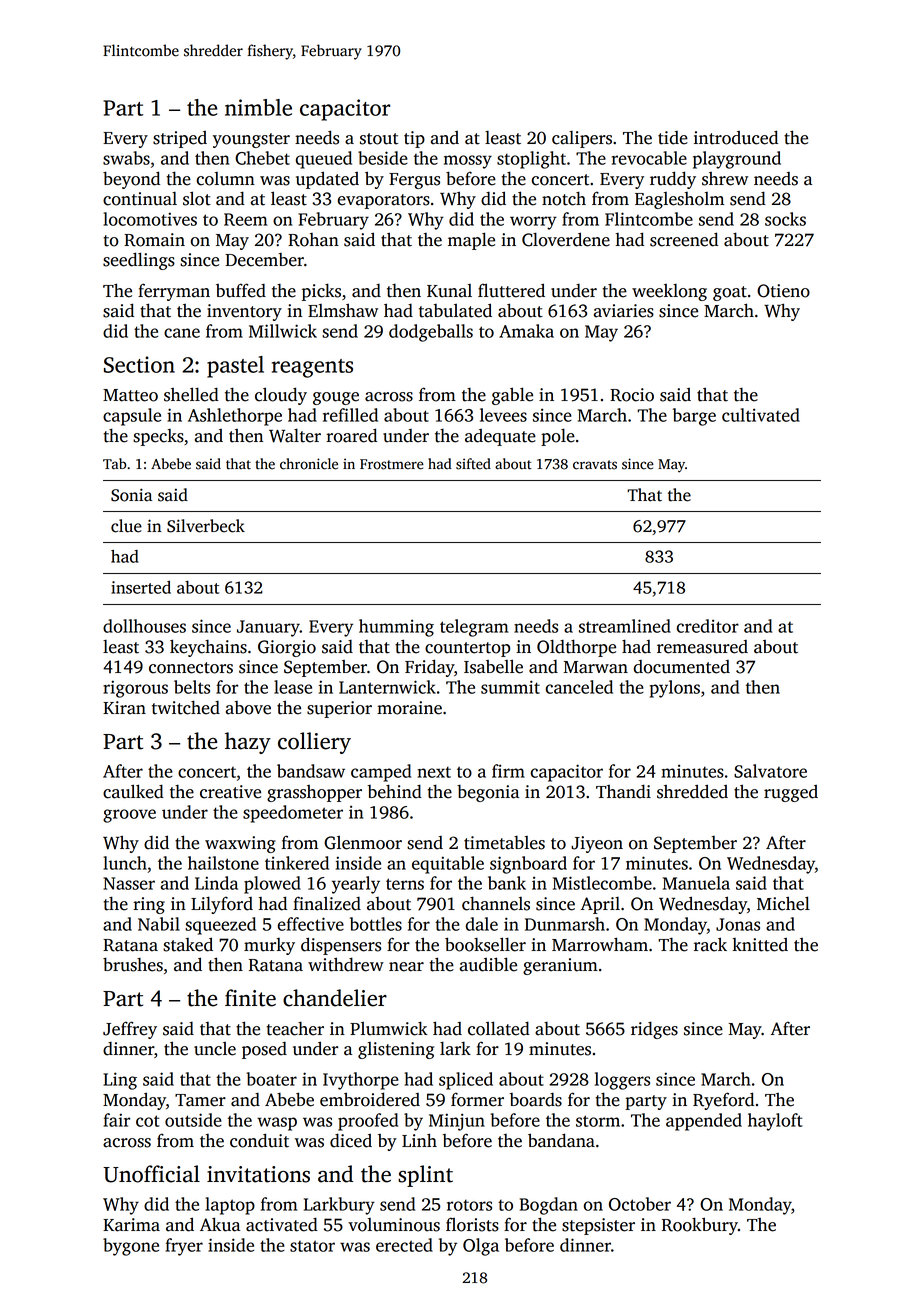 Image resolution: width=924 pixels, height=1308 pixels. I want to click on erected, so click(404, 1245).
